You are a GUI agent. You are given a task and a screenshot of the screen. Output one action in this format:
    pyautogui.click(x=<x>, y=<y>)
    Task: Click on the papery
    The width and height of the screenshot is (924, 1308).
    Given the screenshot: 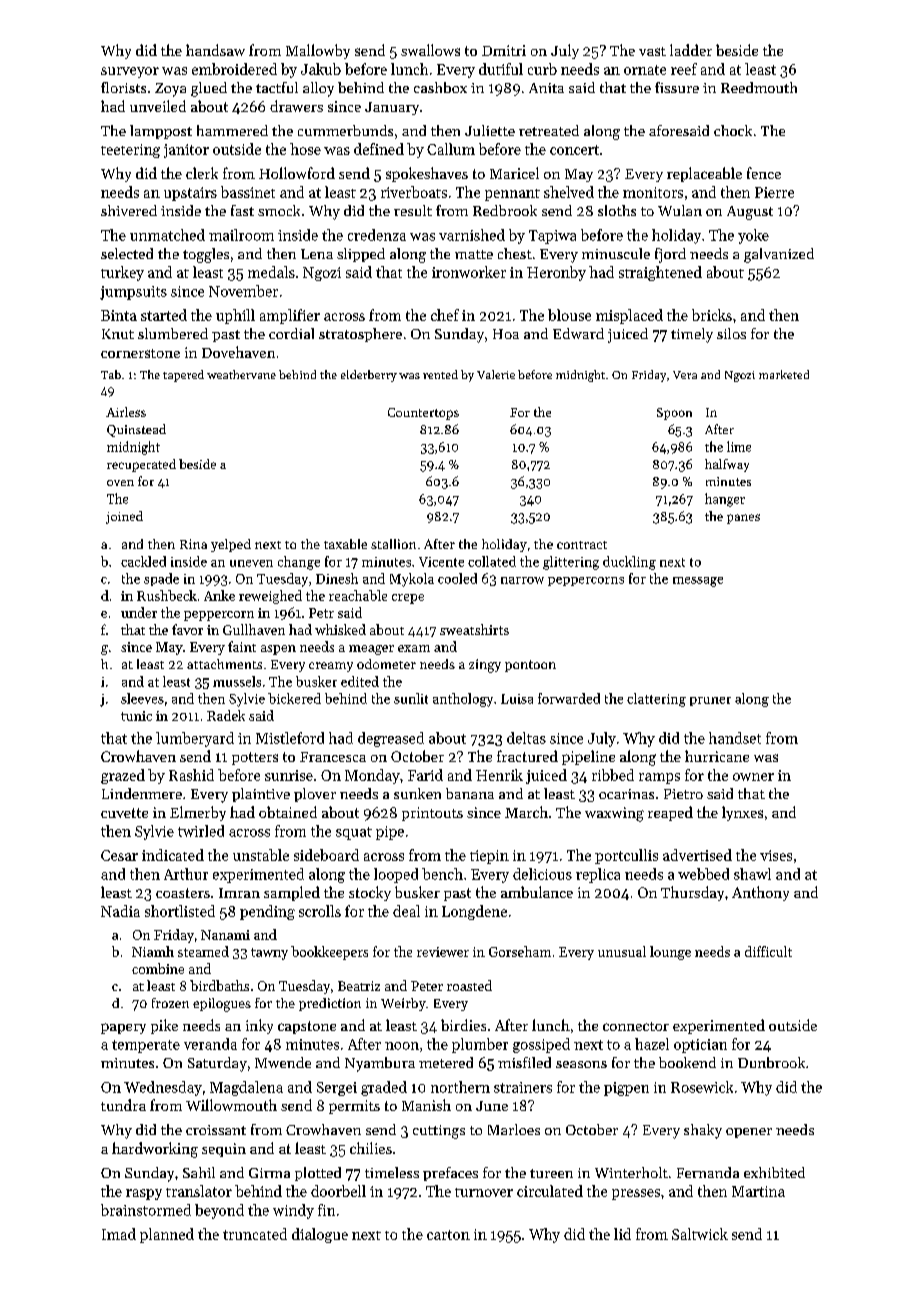 What is the action you would take?
    pyautogui.click(x=123, y=1028)
